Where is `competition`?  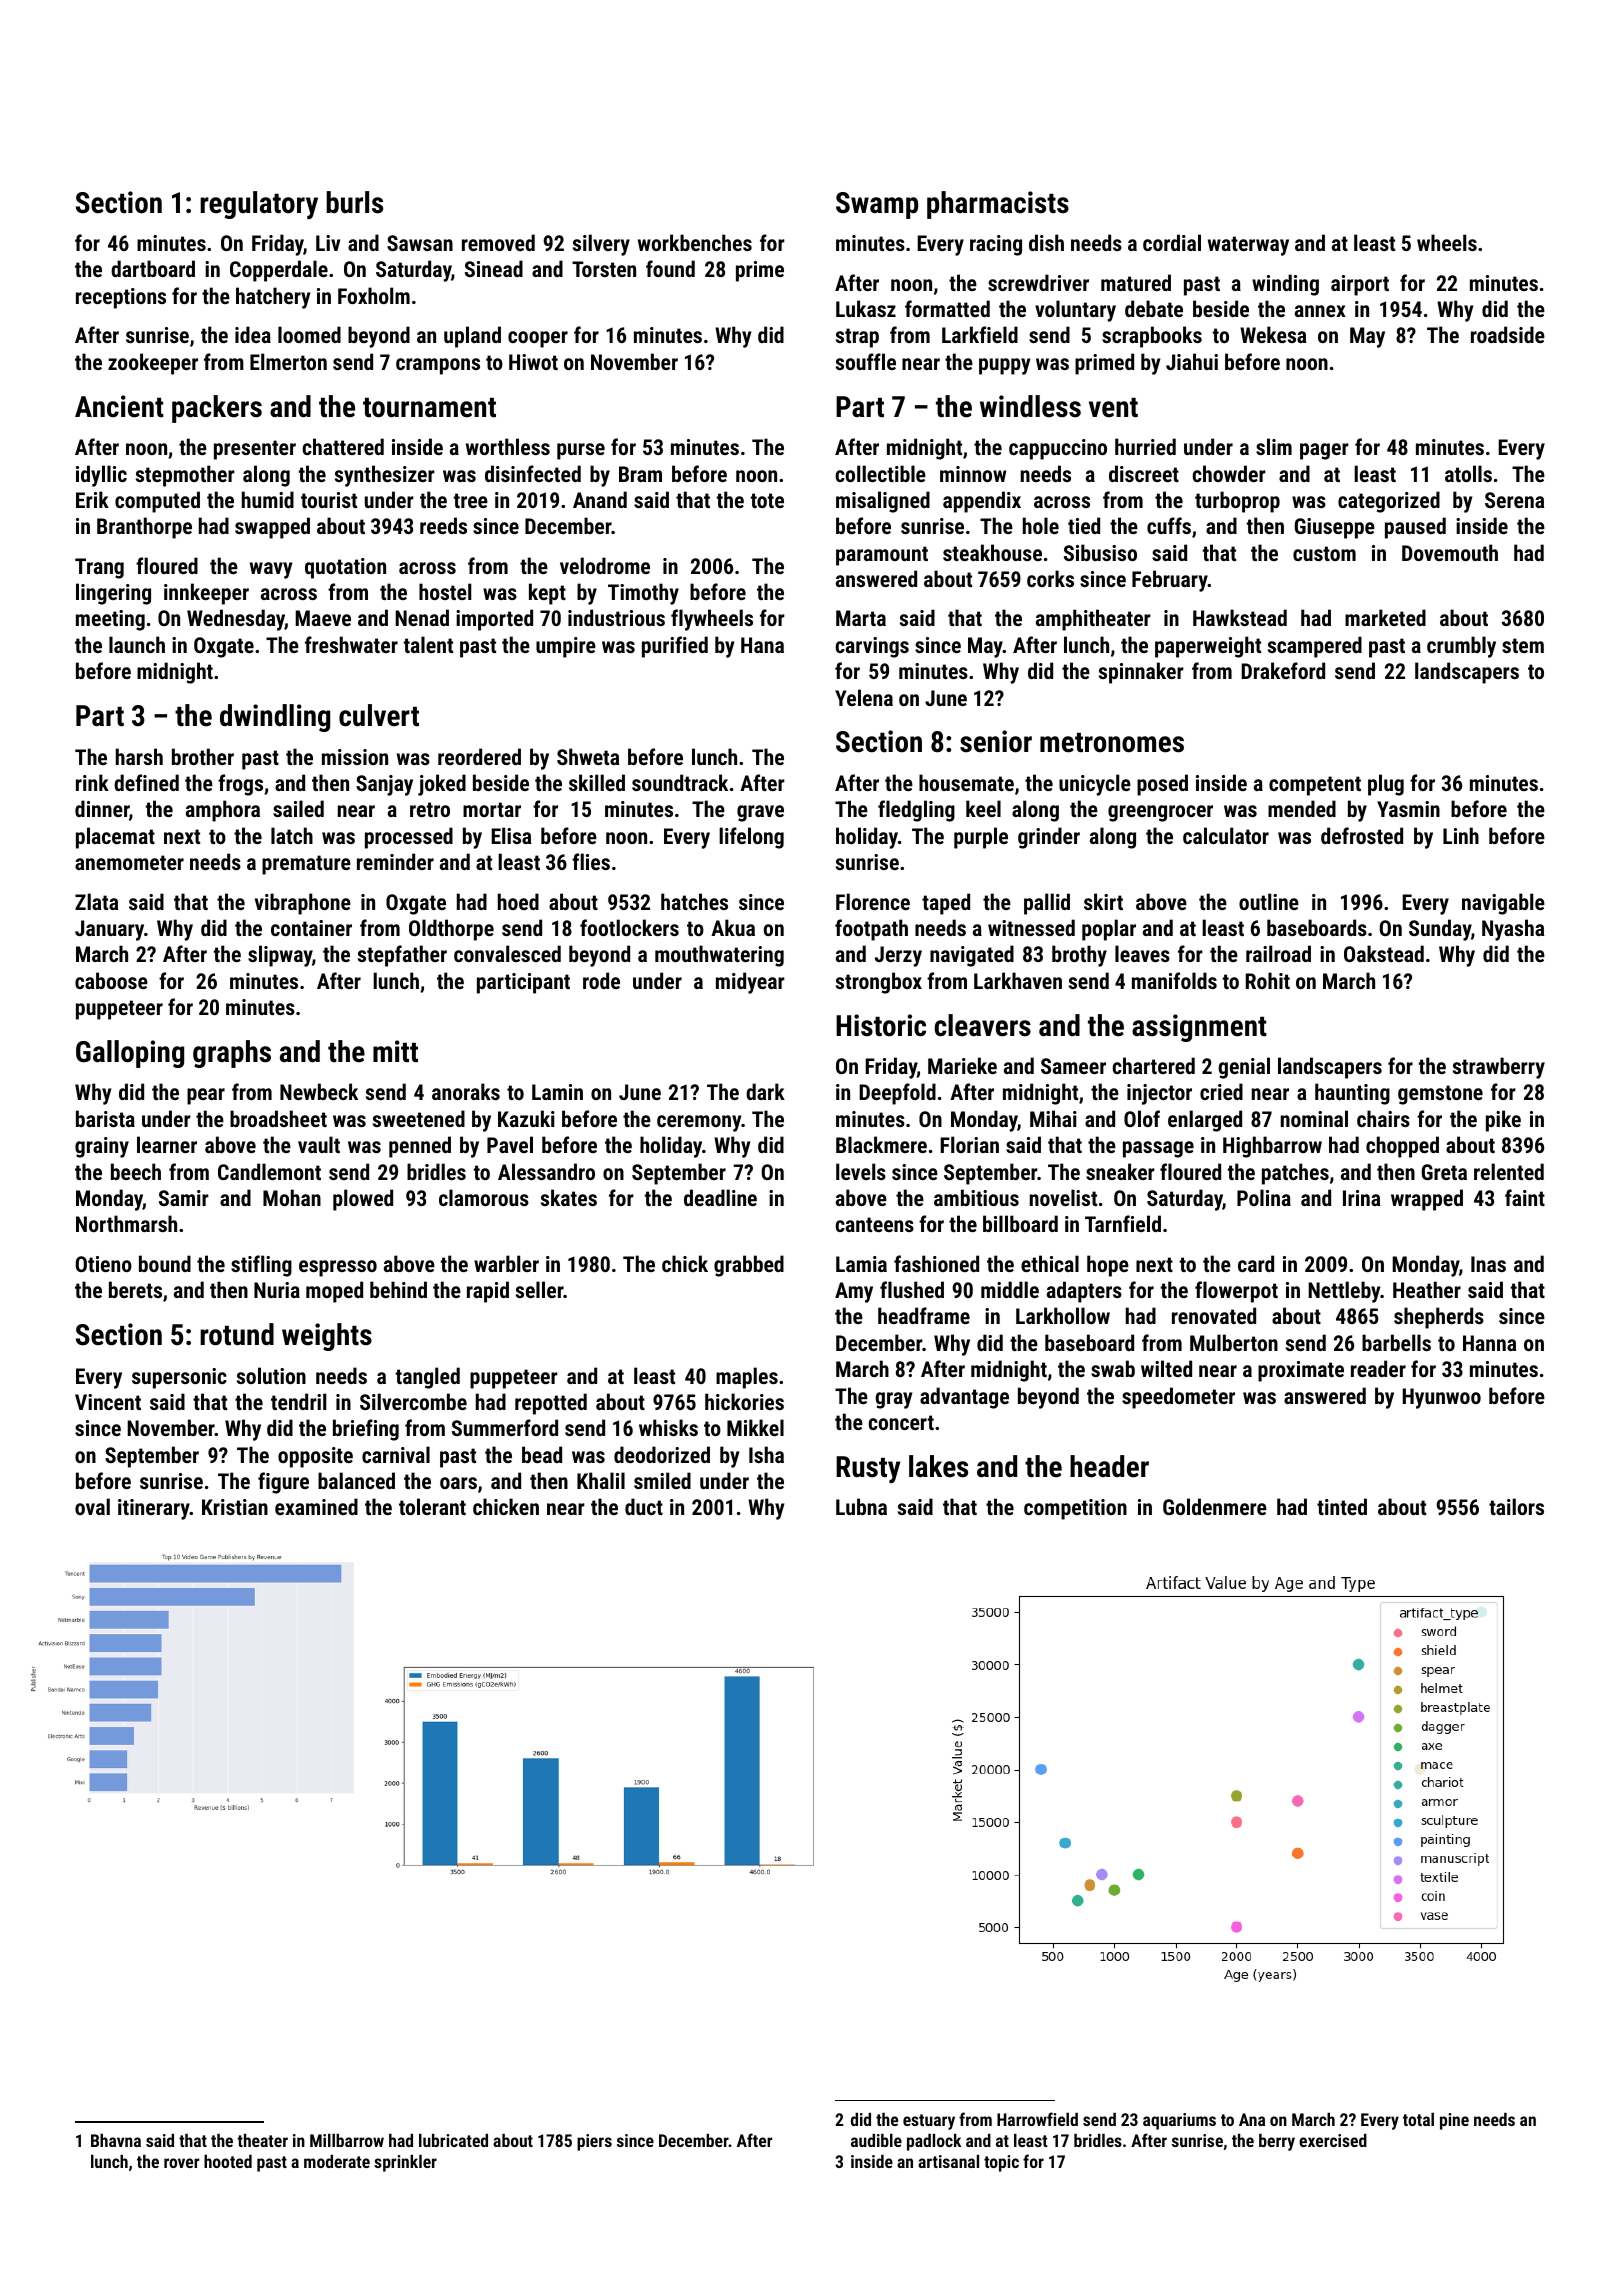 competition is located at coordinates (1075, 1509).
